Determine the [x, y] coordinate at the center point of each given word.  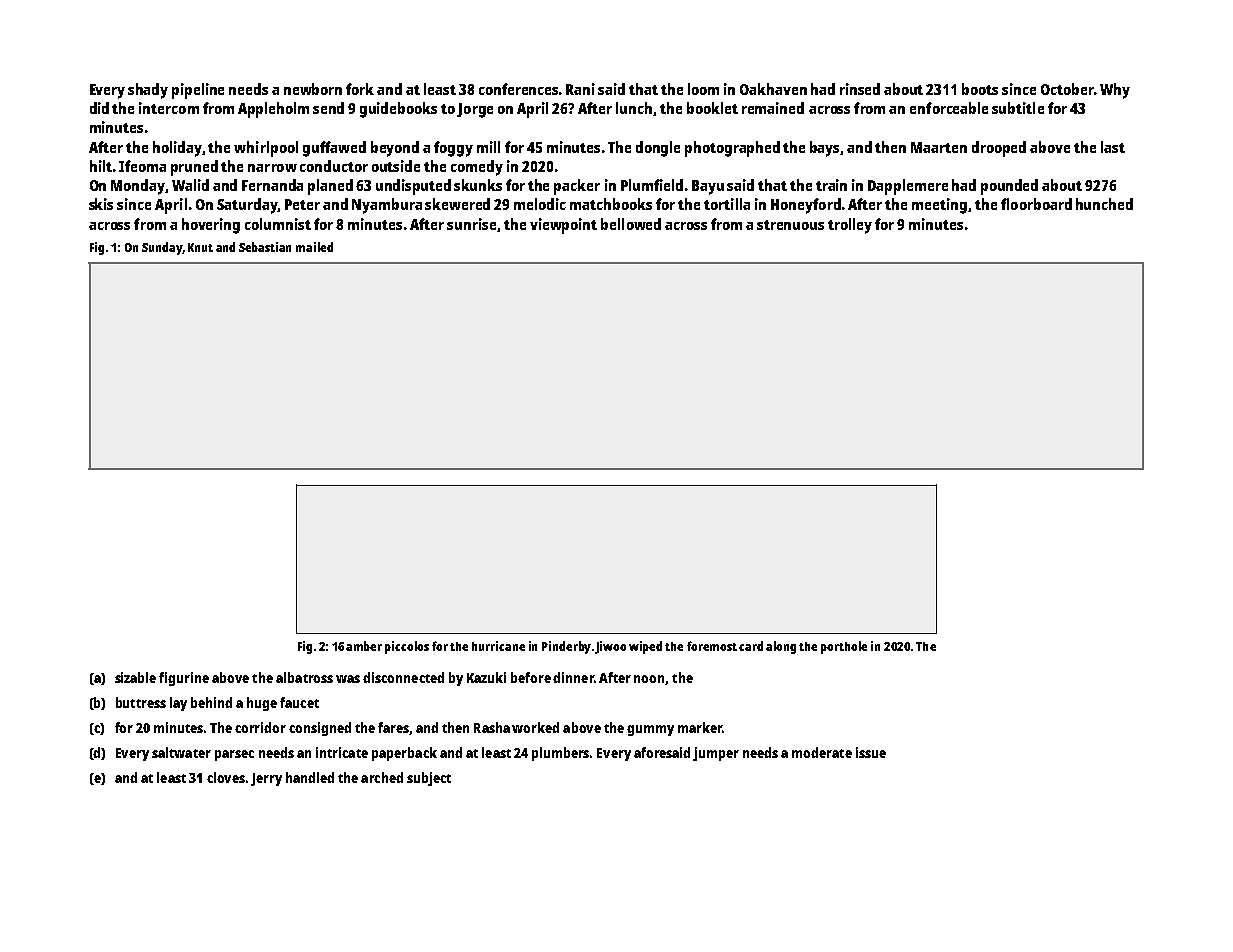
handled [310, 777]
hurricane [498, 646]
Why [1115, 91]
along [781, 647]
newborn [313, 89]
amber [364, 646]
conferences [518, 89]
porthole [844, 647]
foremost [712, 646]
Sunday [162, 248]
